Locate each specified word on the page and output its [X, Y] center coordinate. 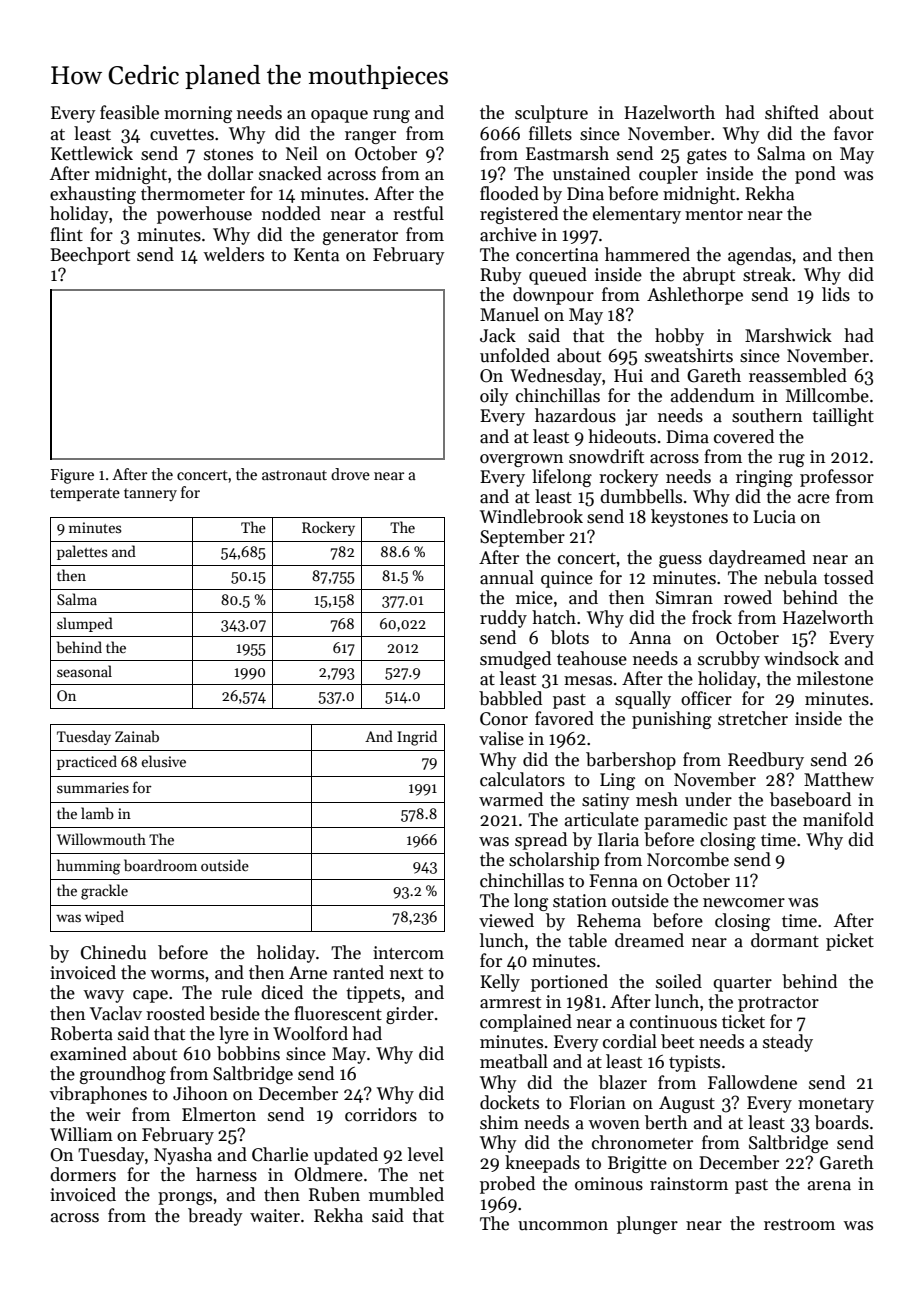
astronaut [294, 475]
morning [198, 114]
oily [494, 397]
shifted [792, 112]
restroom [799, 1225]
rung [391, 116]
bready [215, 1217]
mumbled [406, 1194]
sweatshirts [689, 355]
